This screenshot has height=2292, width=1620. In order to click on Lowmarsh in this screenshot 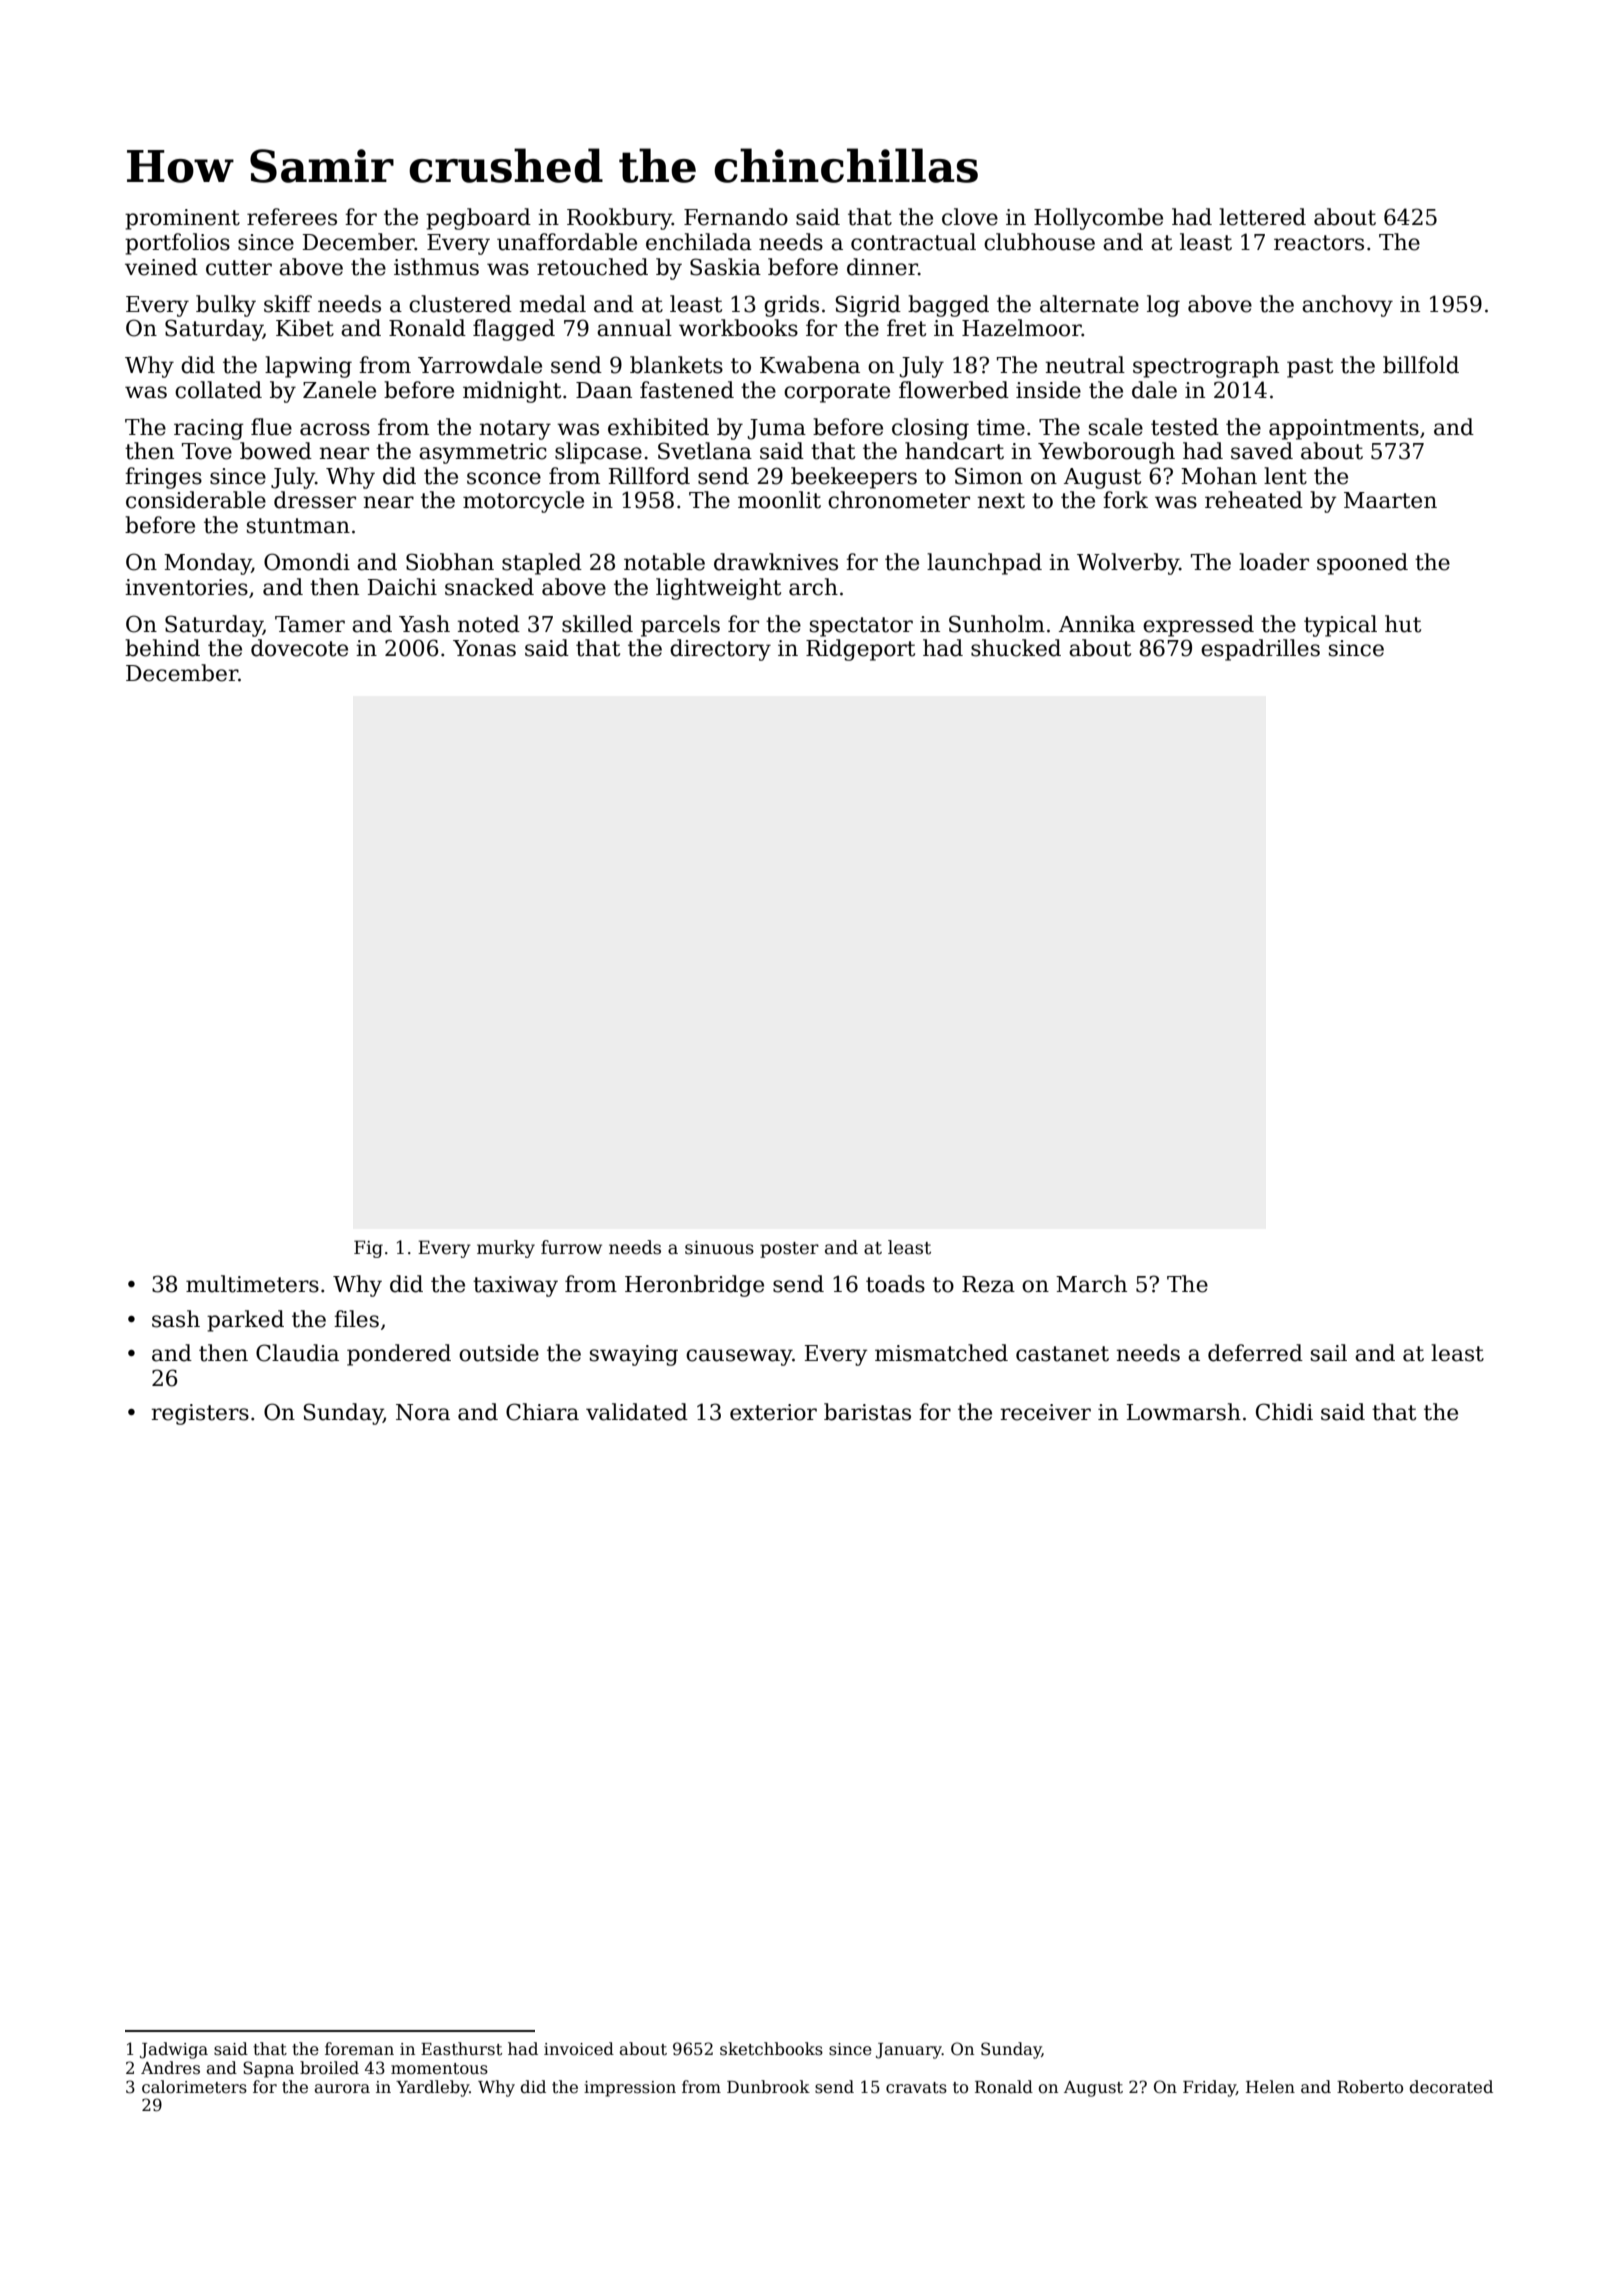, I will do `click(1184, 1412)`.
